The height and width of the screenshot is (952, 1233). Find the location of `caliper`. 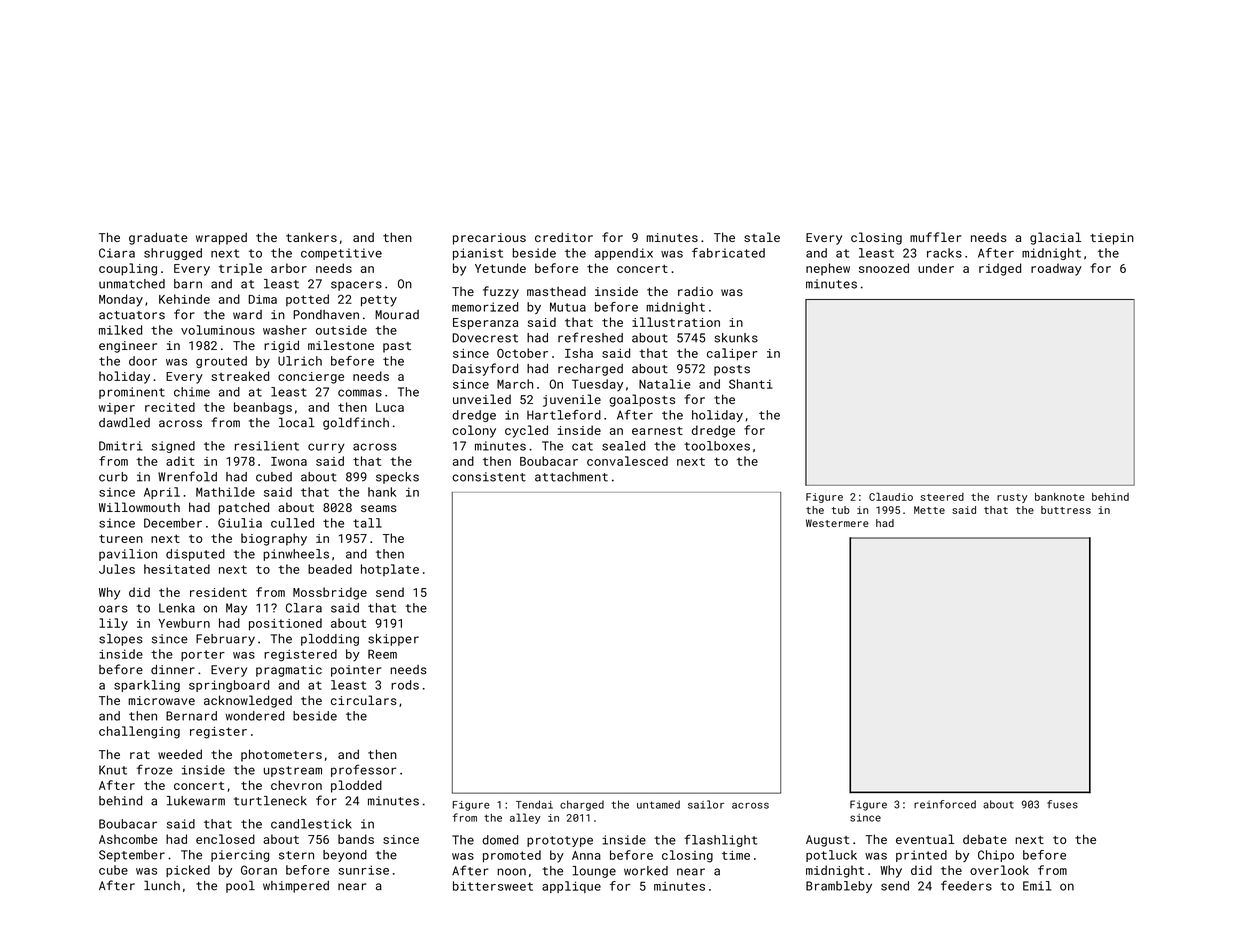

caliper is located at coordinates (732, 354).
